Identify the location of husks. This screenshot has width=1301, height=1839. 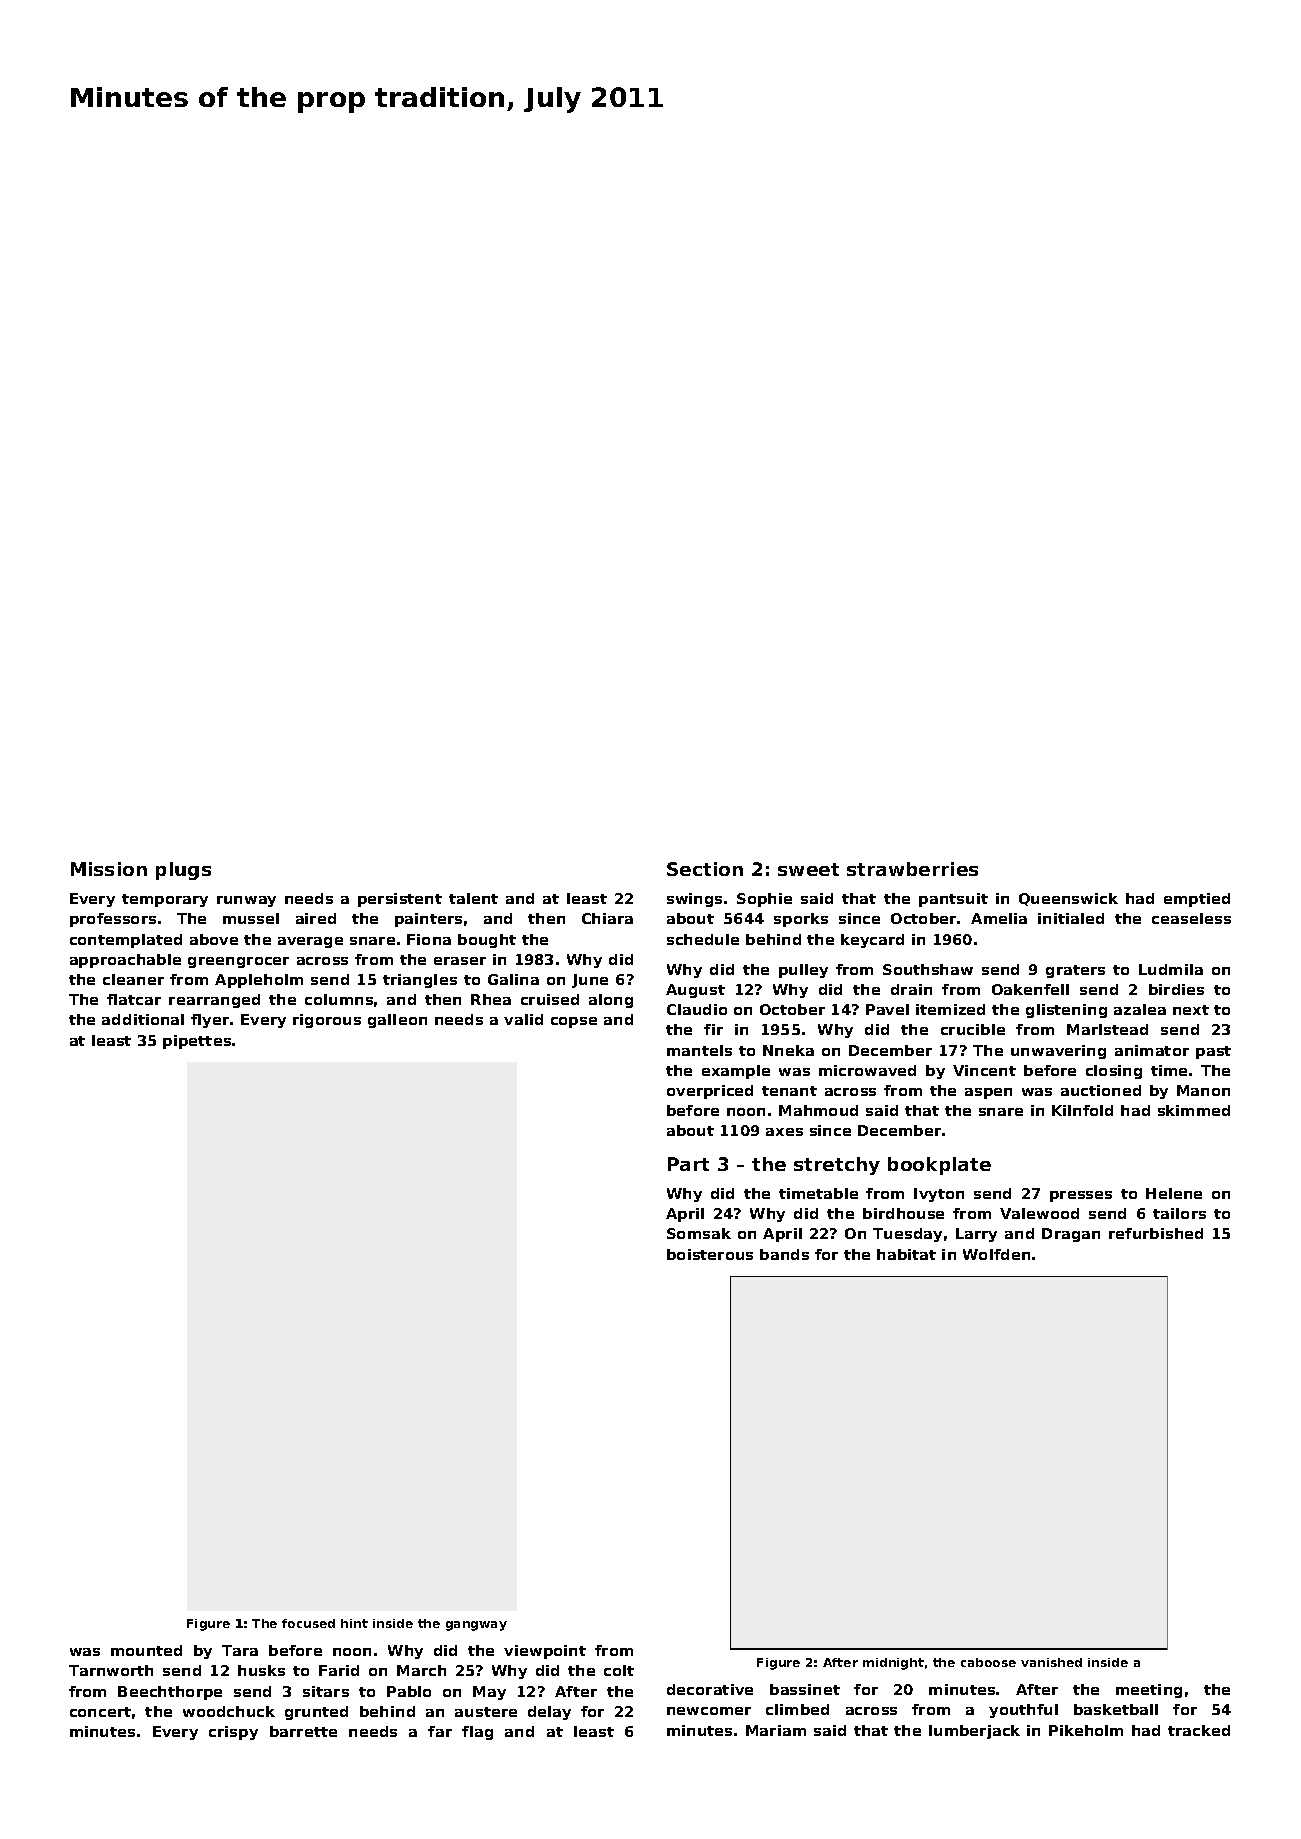
(261, 1670).
